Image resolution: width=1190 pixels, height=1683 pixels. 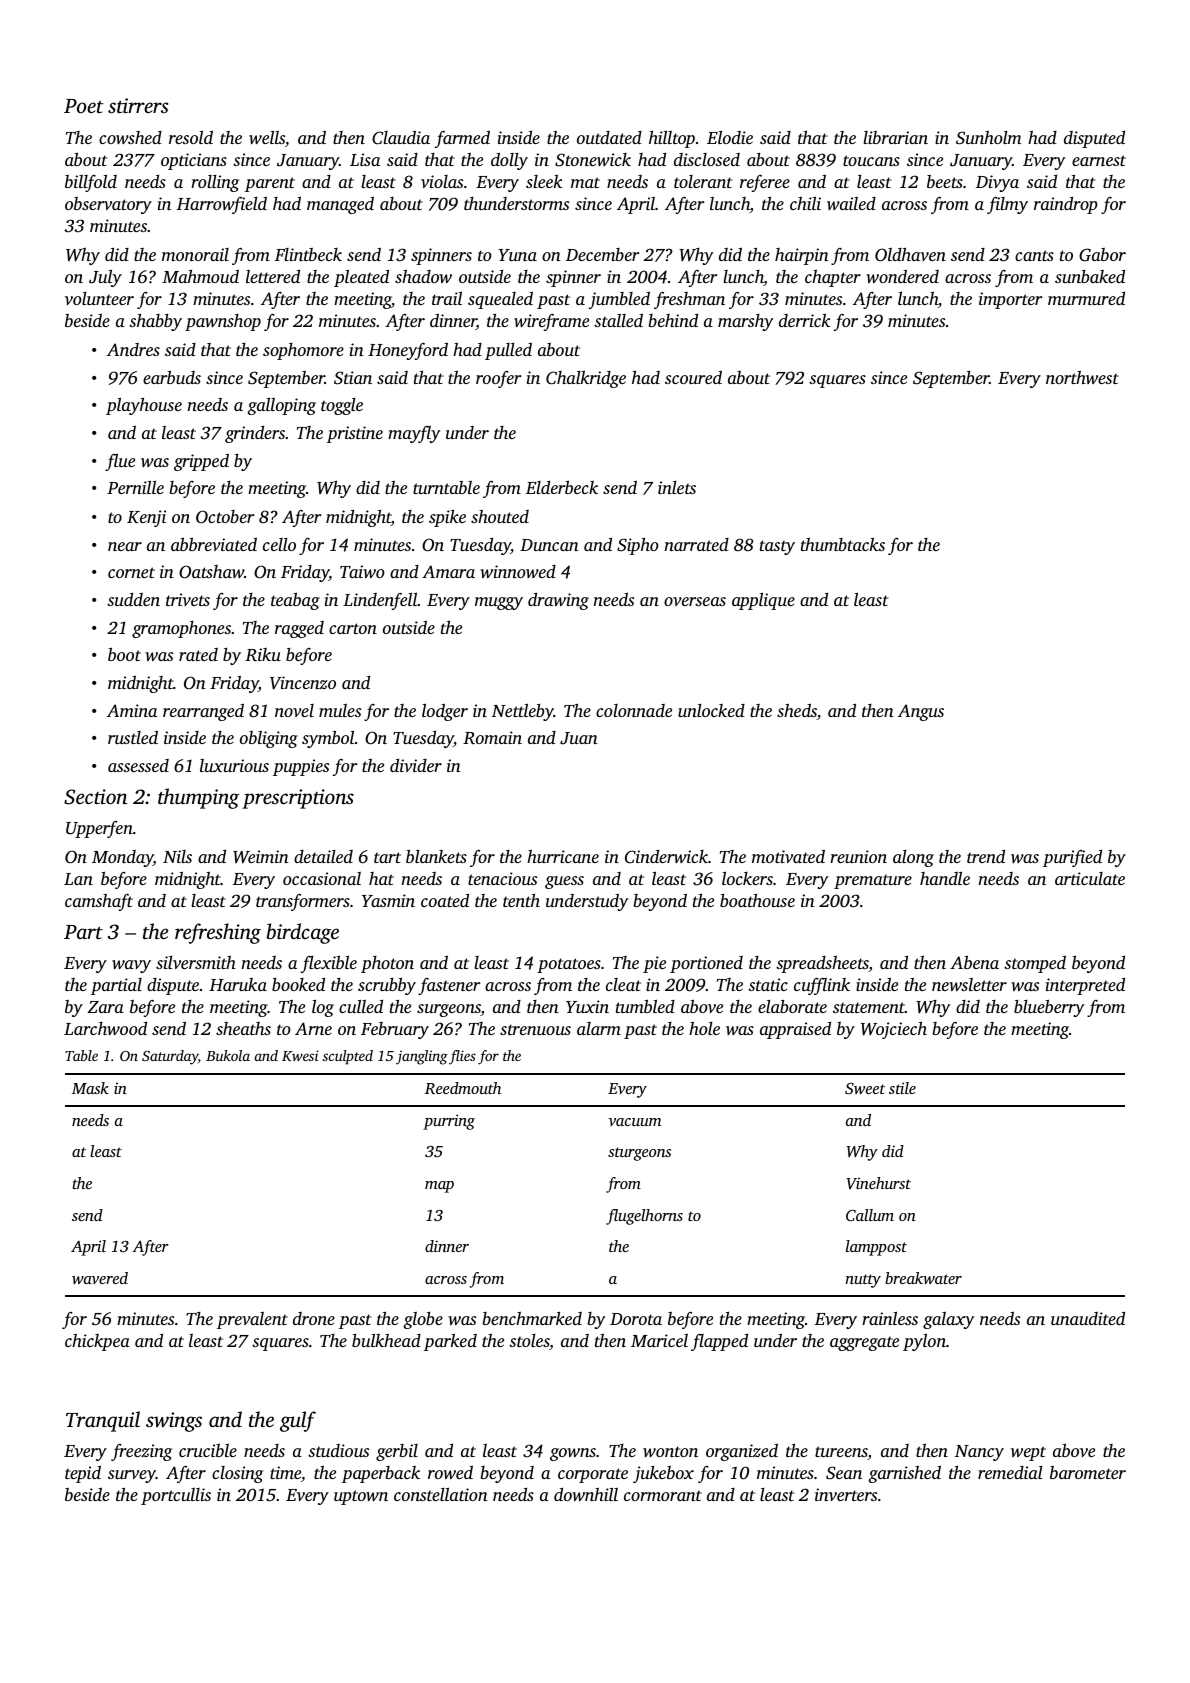 What do you see at coordinates (673, 320) in the screenshot?
I see `behind` at bounding box center [673, 320].
